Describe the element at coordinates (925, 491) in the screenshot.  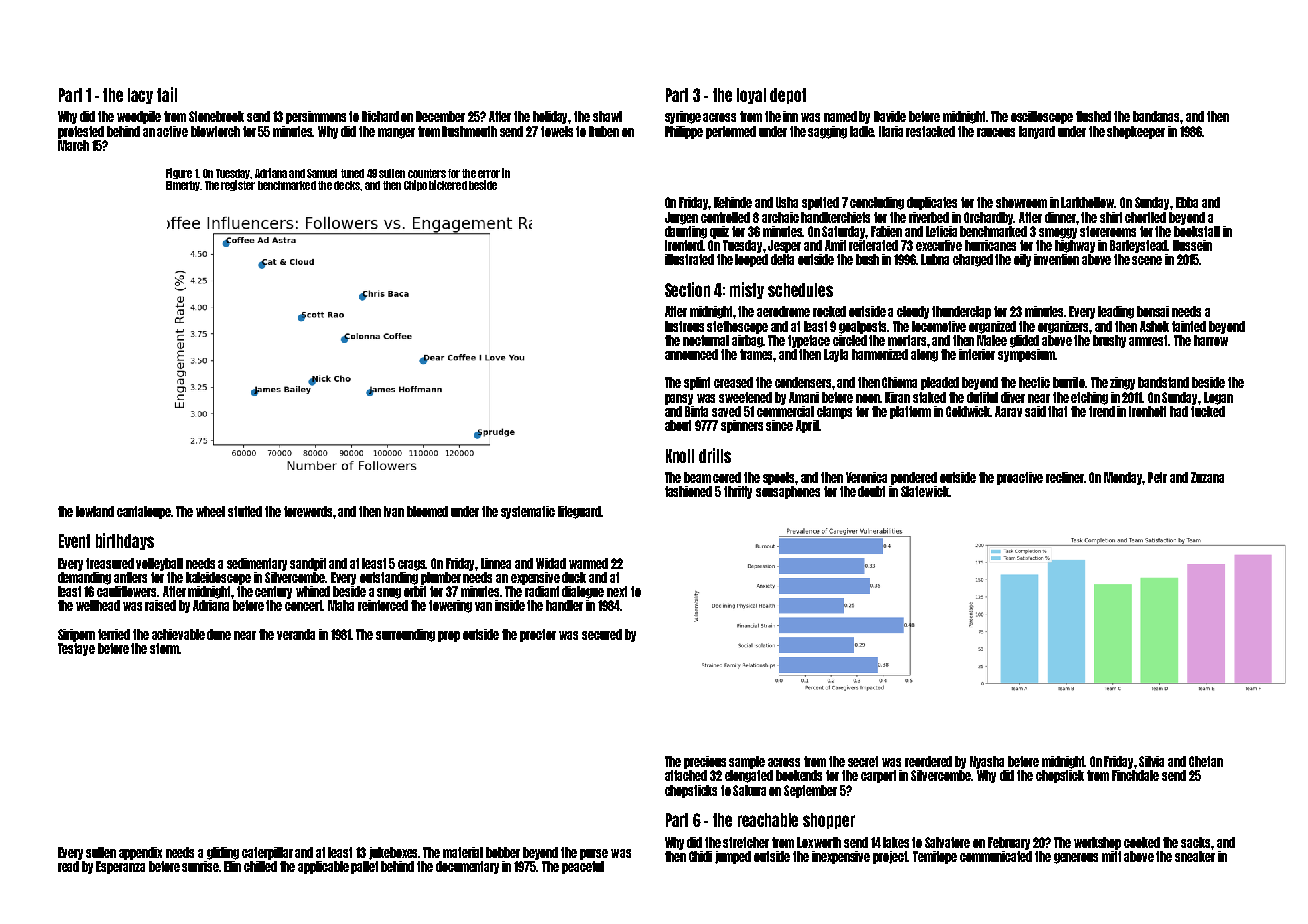
I see `Slatewick` at that location.
